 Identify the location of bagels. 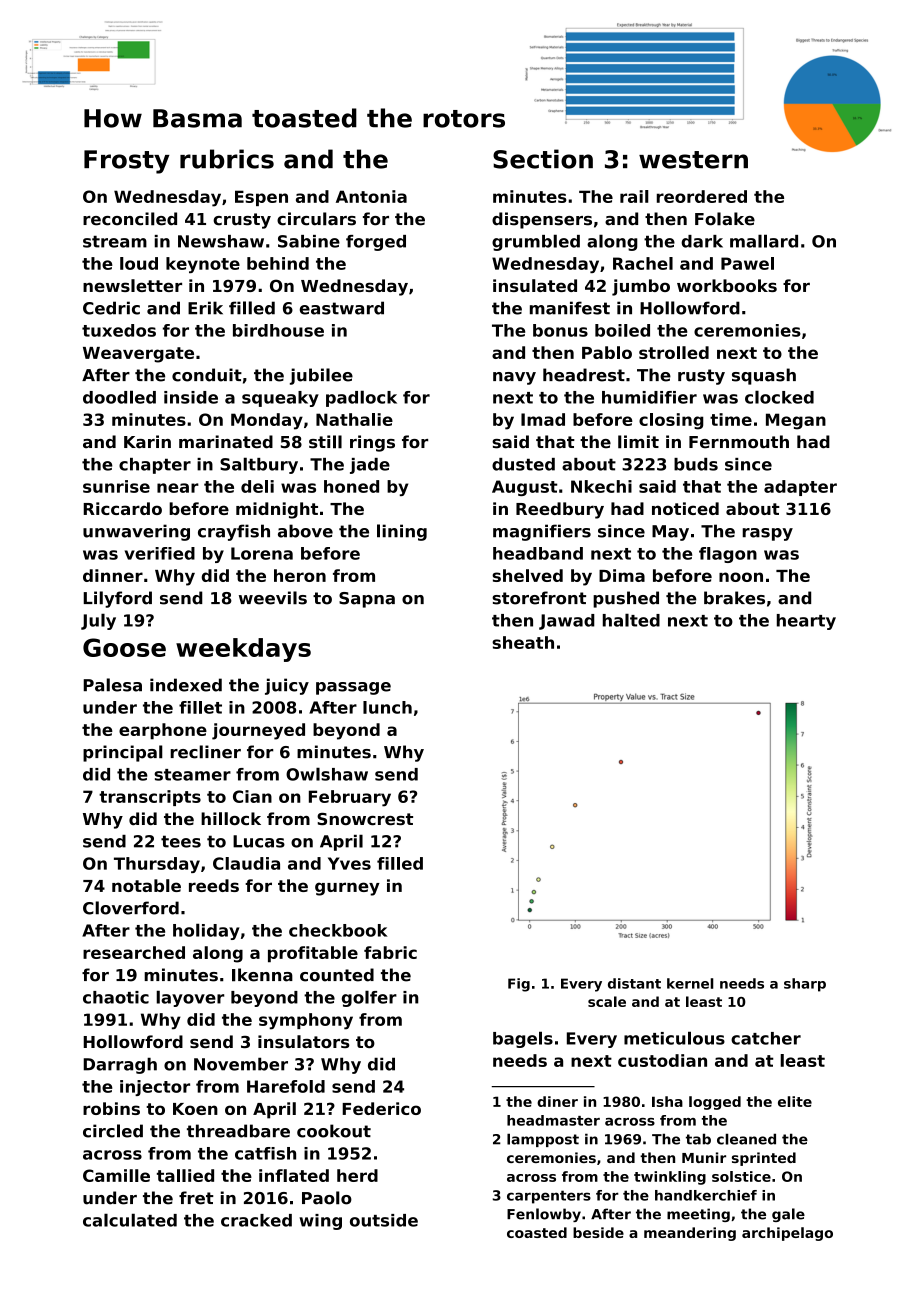
(523, 1039).
